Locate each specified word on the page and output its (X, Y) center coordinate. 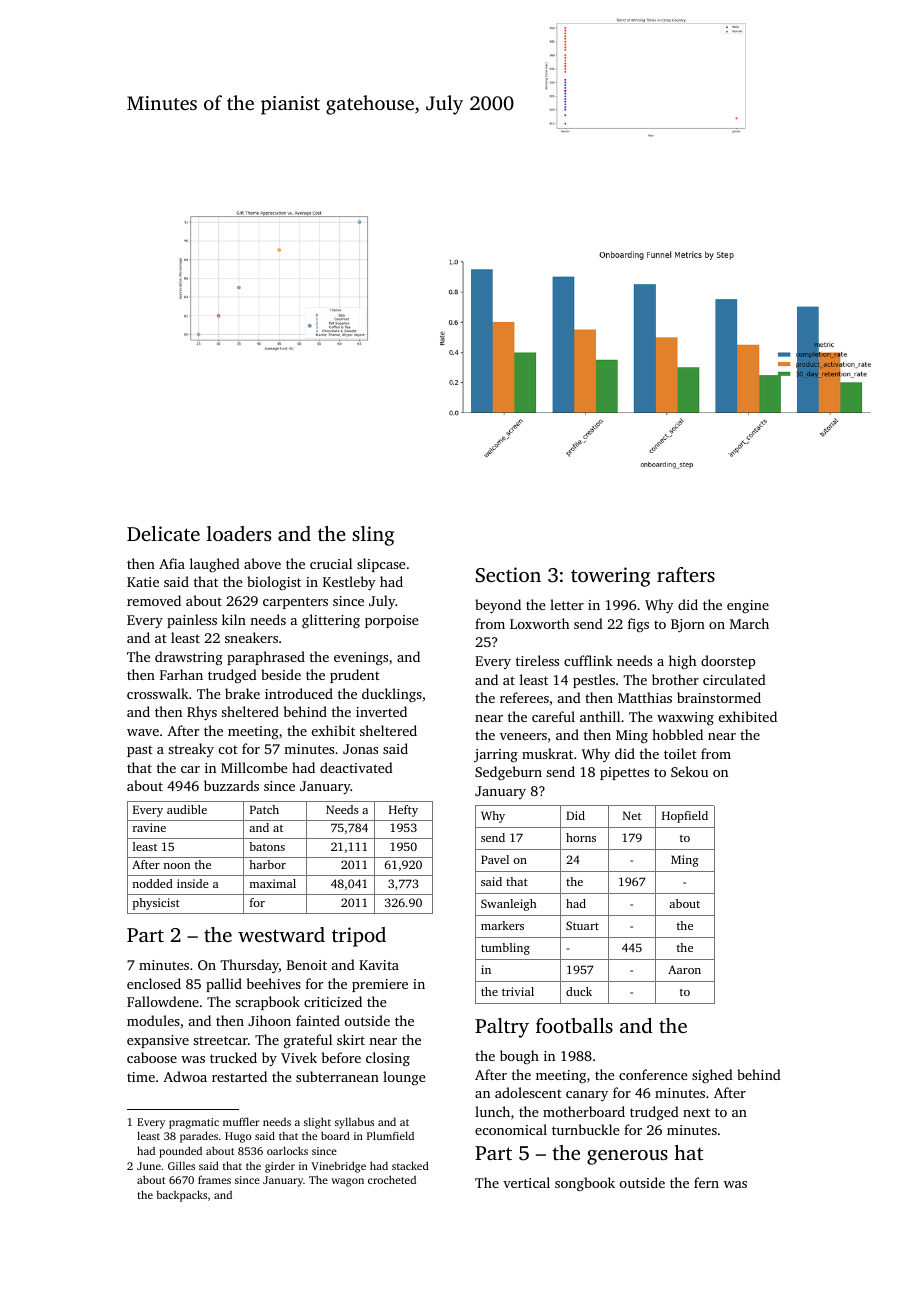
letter (567, 604)
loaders (239, 533)
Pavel (495, 859)
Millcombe (254, 767)
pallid (224, 985)
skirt (351, 1039)
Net (632, 815)
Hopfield (685, 817)
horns (581, 837)
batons (267, 846)
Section (508, 575)
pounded (180, 1152)
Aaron (684, 969)
